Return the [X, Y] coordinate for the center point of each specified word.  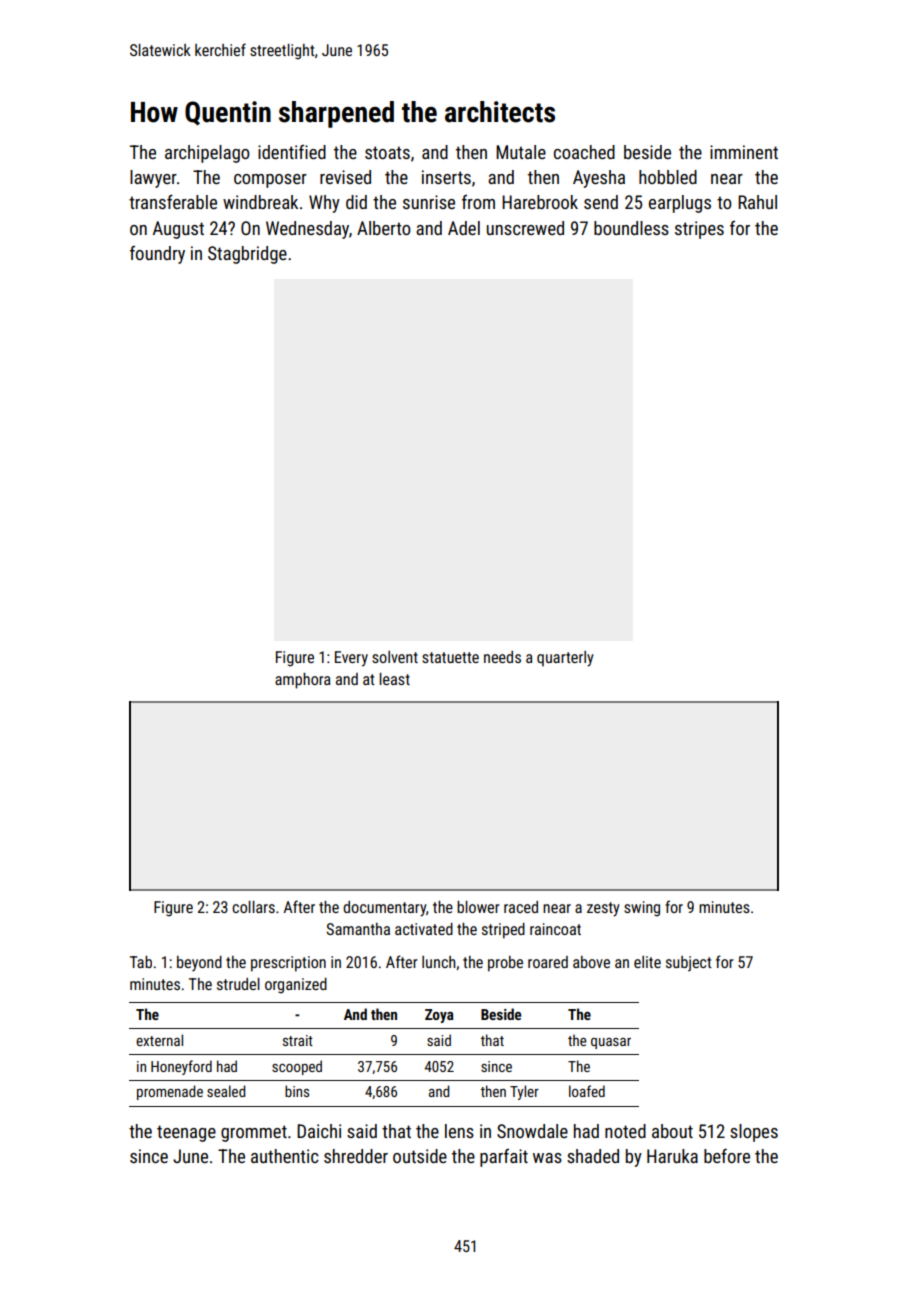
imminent [744, 152]
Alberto [384, 228]
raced [521, 907]
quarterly [565, 659]
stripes [699, 230]
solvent [395, 657]
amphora [303, 681]
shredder [356, 1156]
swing [642, 909]
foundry [157, 255]
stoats [387, 152]
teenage [186, 1133]
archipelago [207, 154]
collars [253, 907]
